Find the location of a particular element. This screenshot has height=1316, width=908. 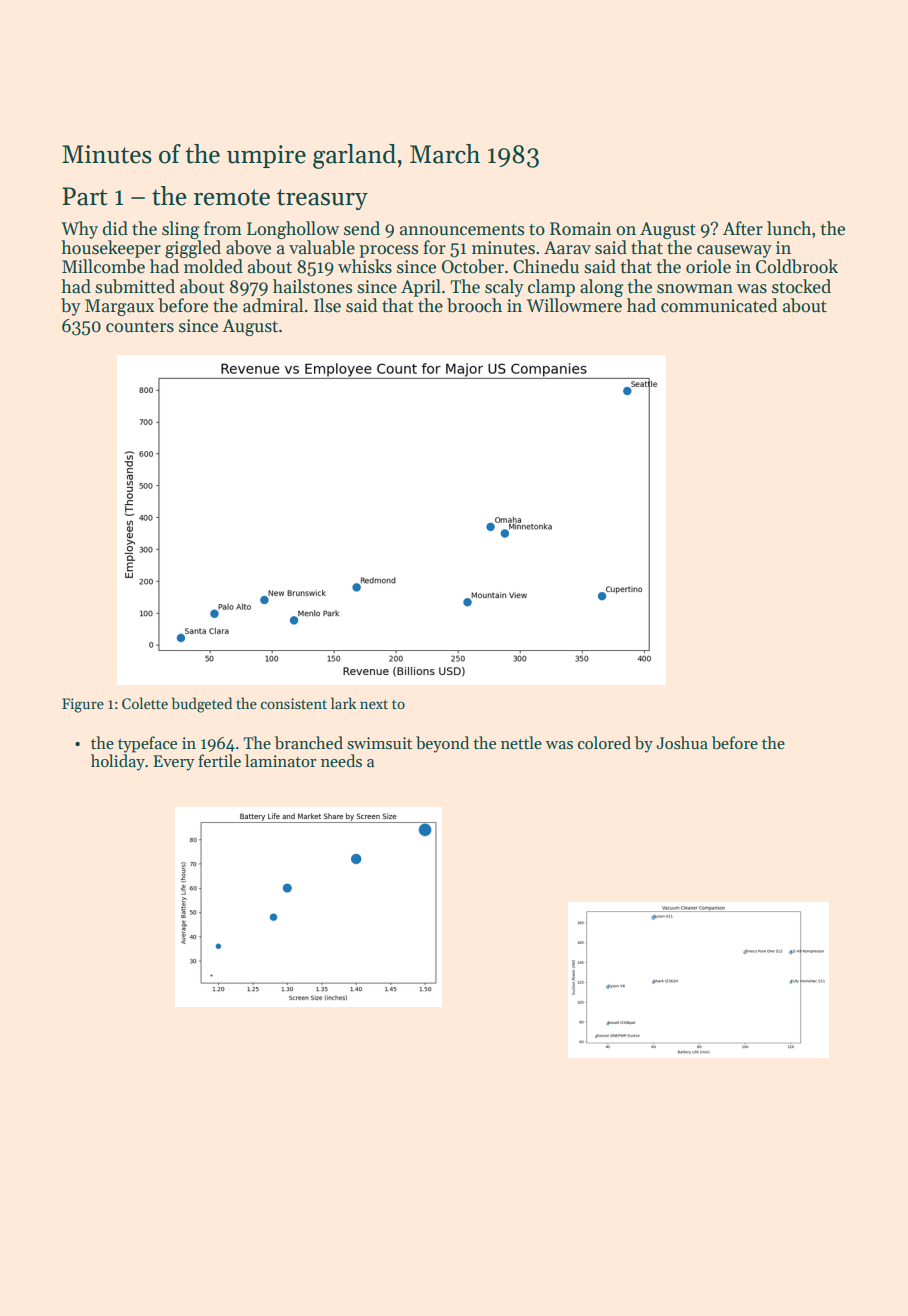

Ilse is located at coordinates (327, 305).
